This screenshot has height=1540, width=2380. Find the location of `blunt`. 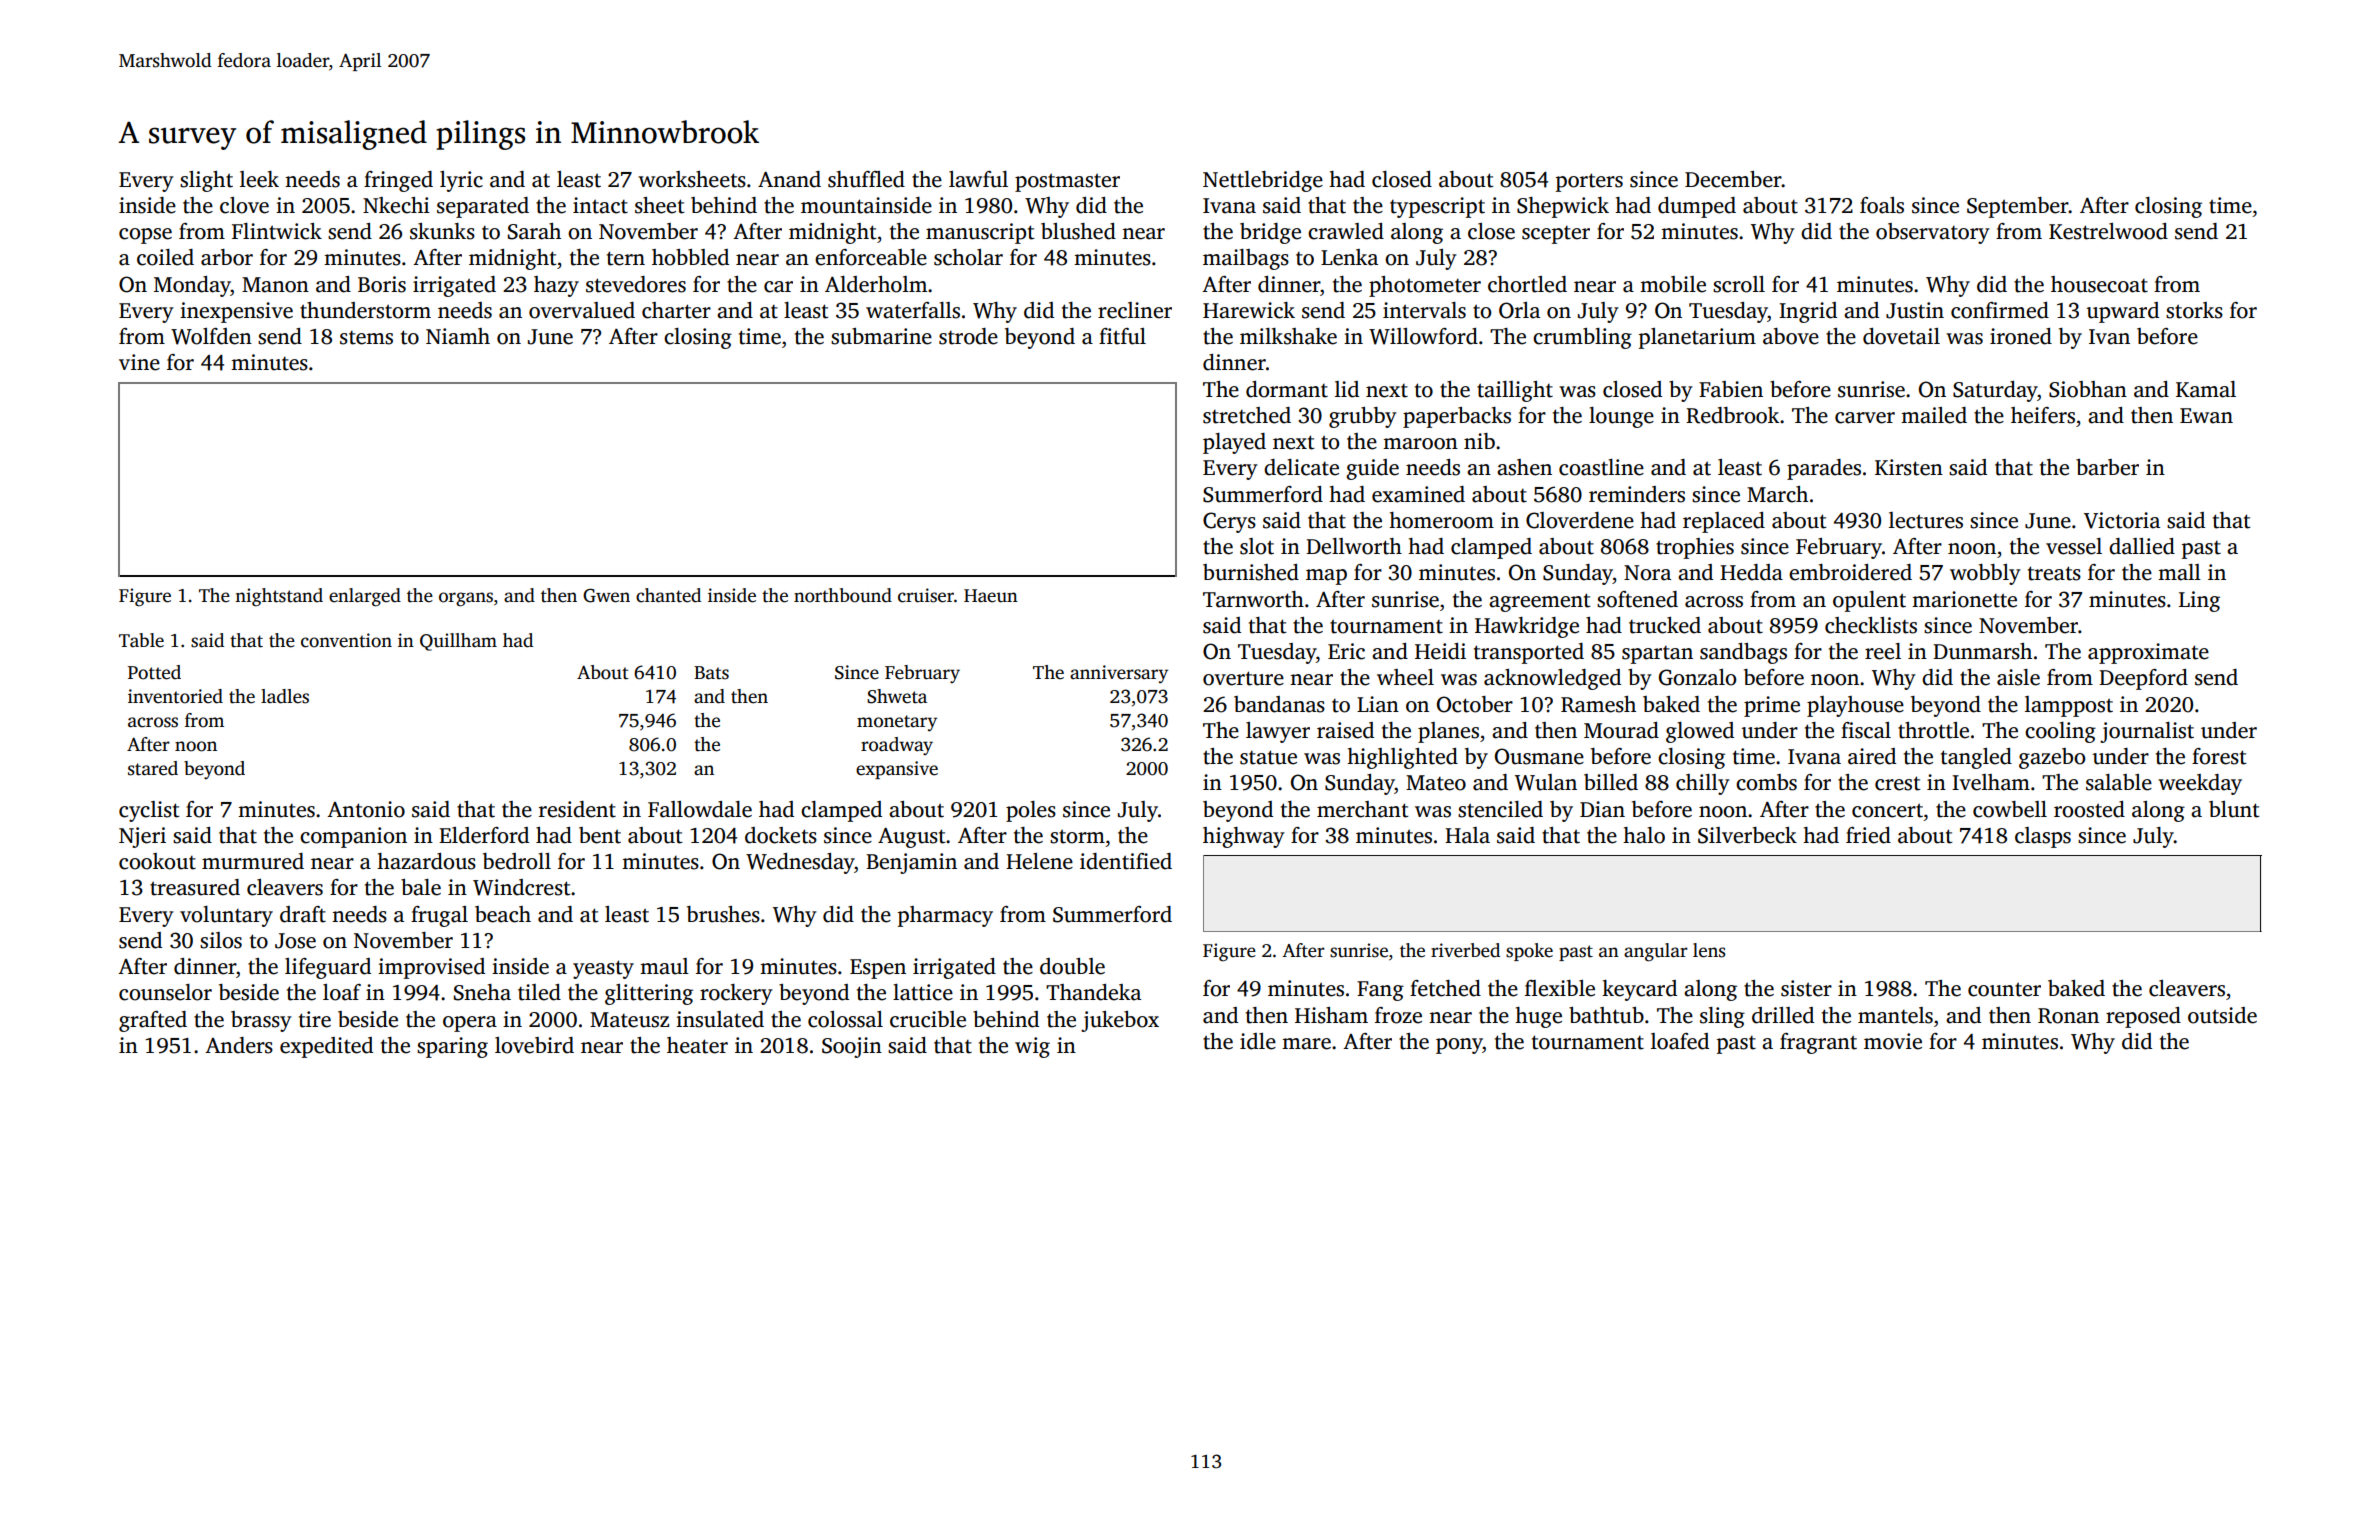

blunt is located at coordinates (2234, 809).
